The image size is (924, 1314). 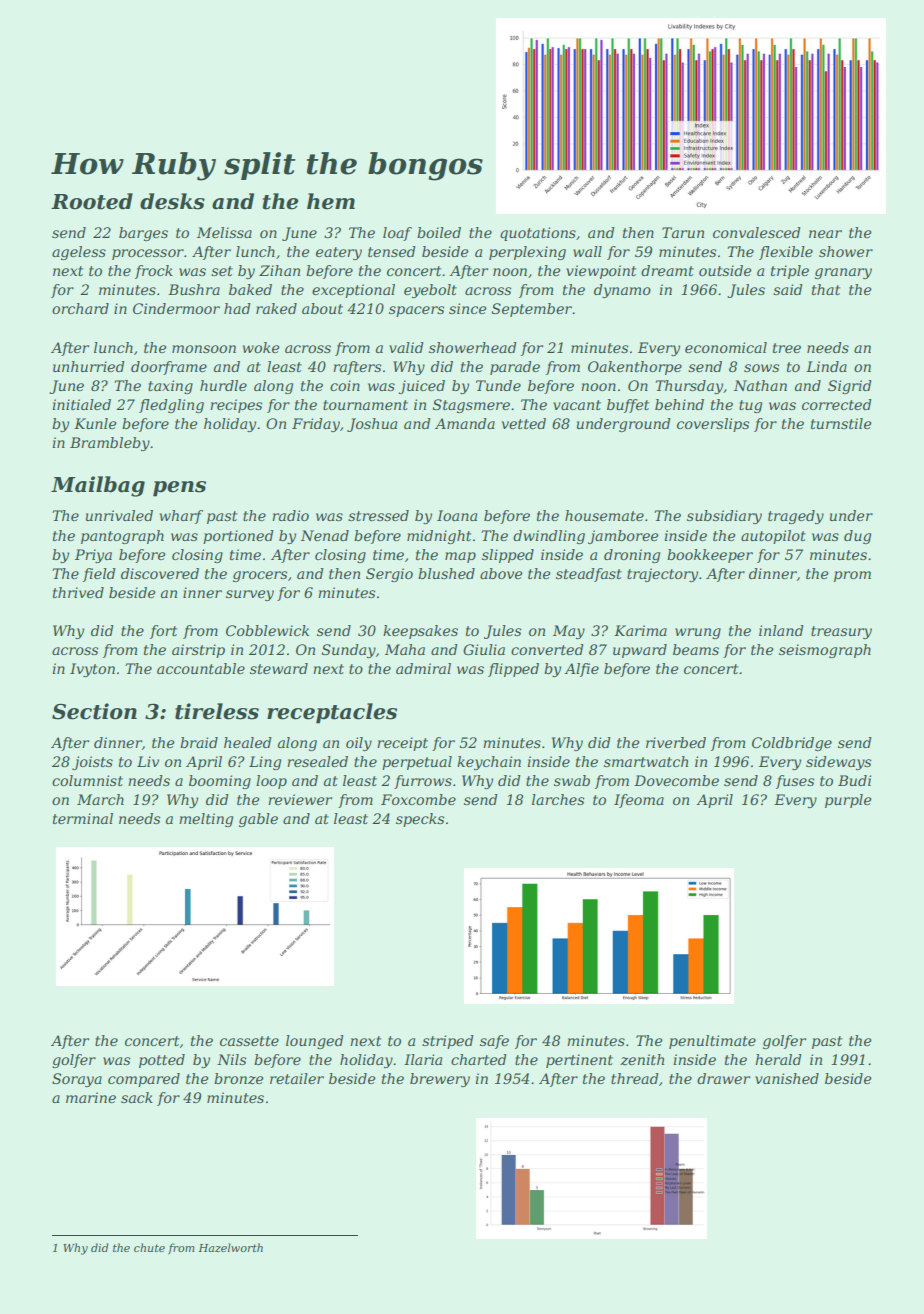 What do you see at coordinates (258, 820) in the document?
I see `gable` at bounding box center [258, 820].
